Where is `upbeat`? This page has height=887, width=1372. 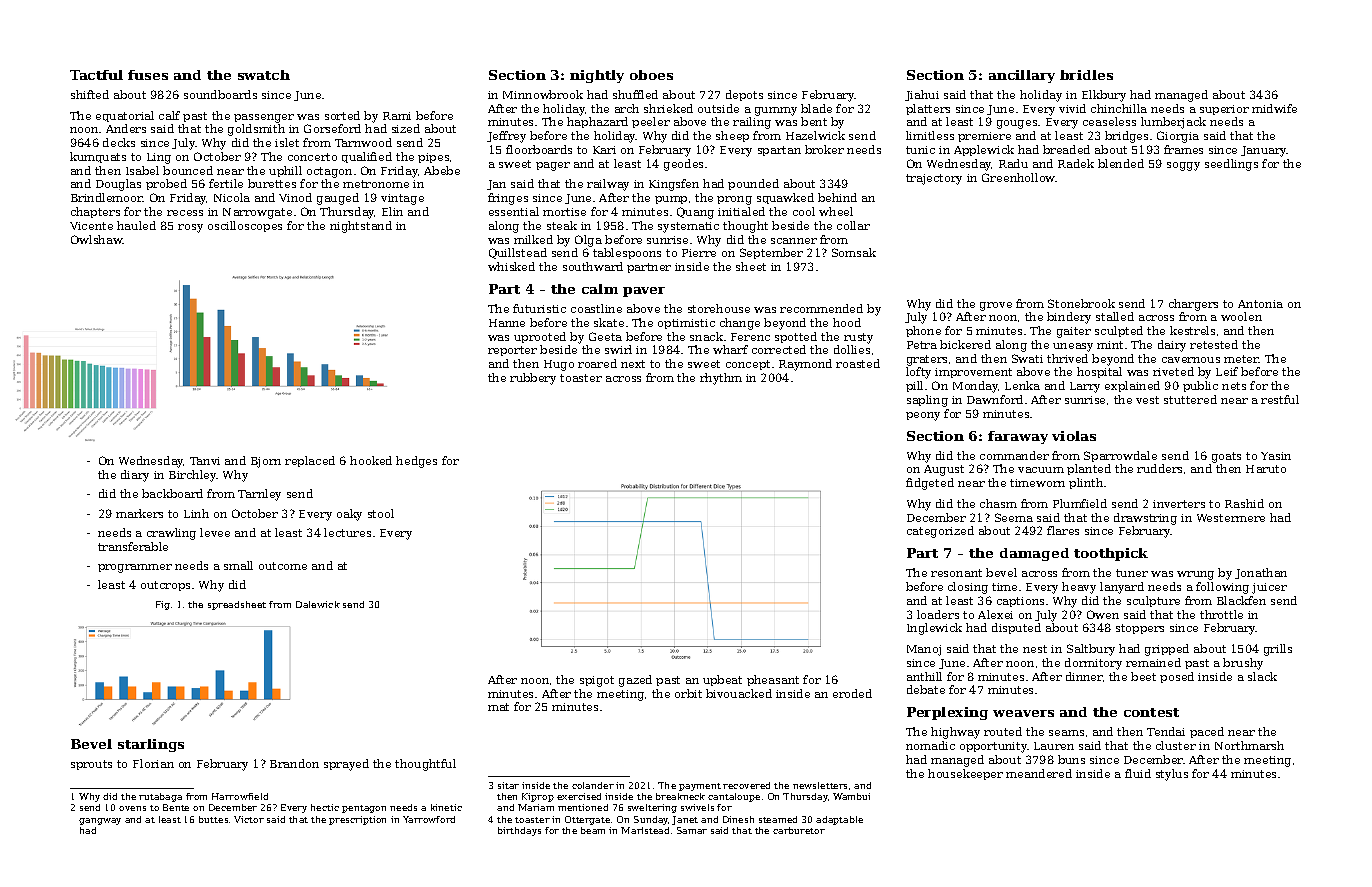 upbeat is located at coordinates (722, 680).
